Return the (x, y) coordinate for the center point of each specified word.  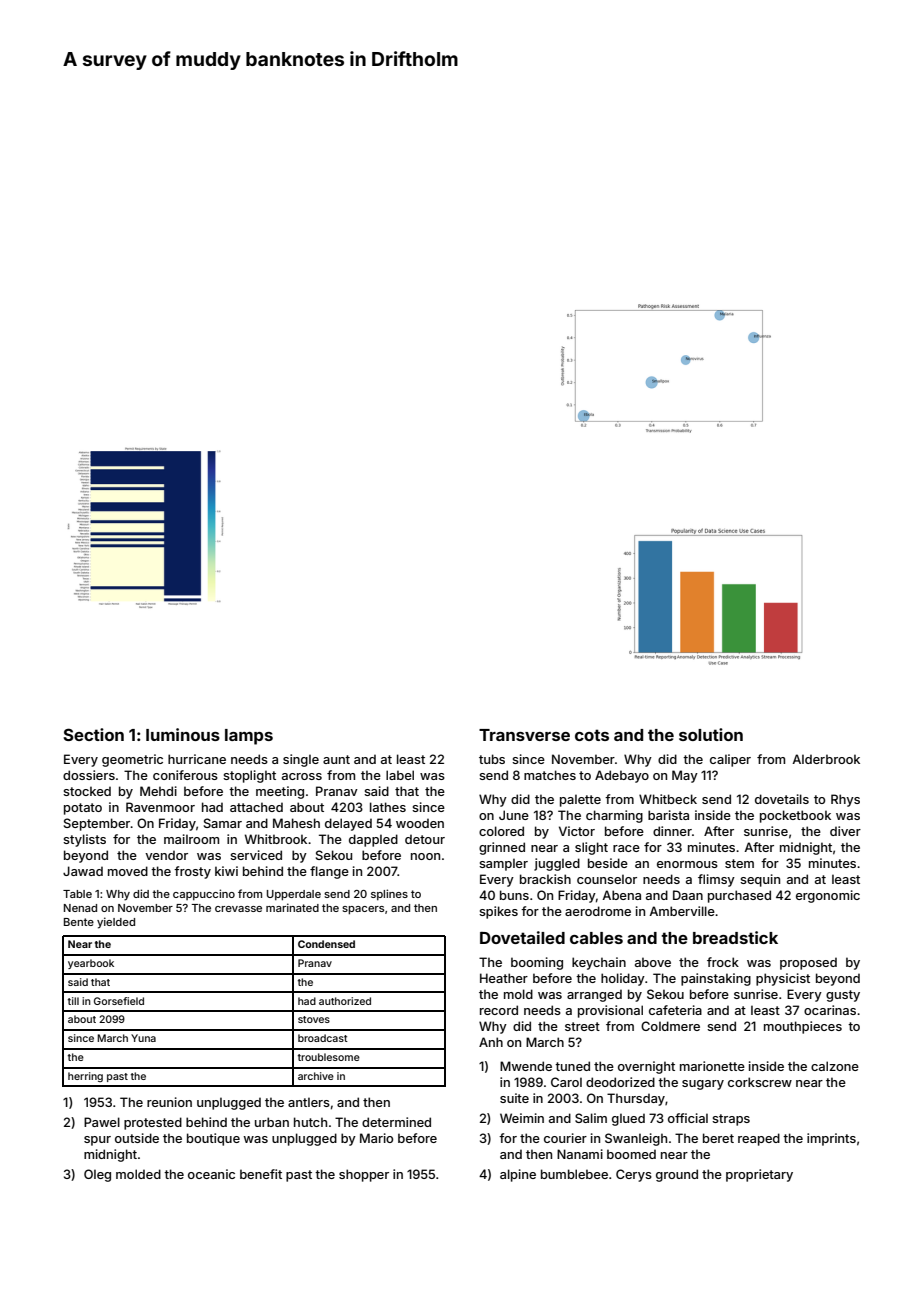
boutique (213, 1139)
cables (596, 938)
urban (272, 1122)
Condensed (326, 944)
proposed (808, 963)
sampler (503, 864)
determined (396, 1122)
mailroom (191, 839)
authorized (345, 1001)
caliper (730, 760)
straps (731, 1120)
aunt (336, 759)
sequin (760, 880)
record (499, 1010)
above (653, 962)
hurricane (197, 759)
